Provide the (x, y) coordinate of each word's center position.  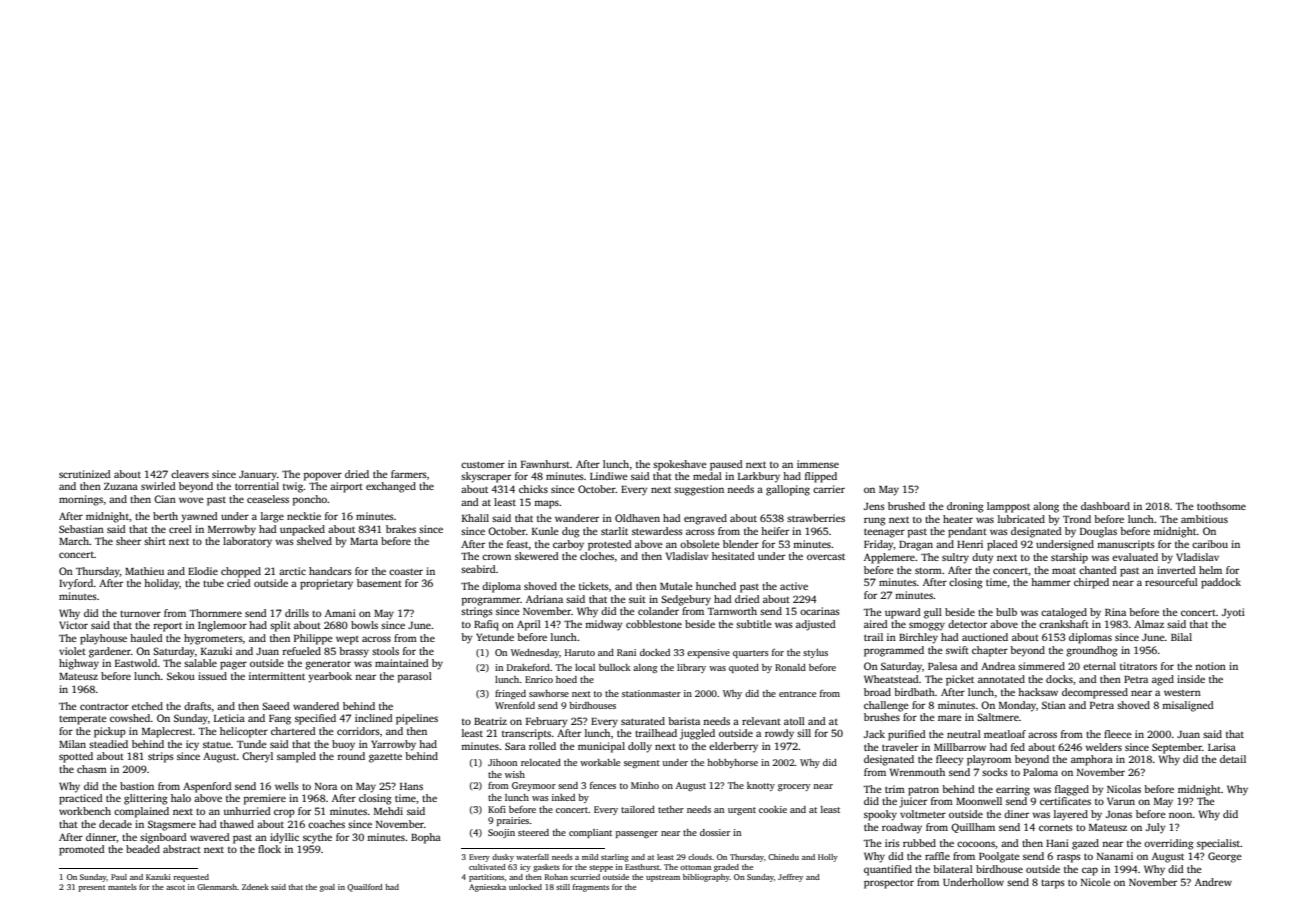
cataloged (1064, 613)
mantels (122, 887)
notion (1210, 666)
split (280, 626)
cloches (597, 556)
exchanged (391, 487)
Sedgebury (686, 600)
